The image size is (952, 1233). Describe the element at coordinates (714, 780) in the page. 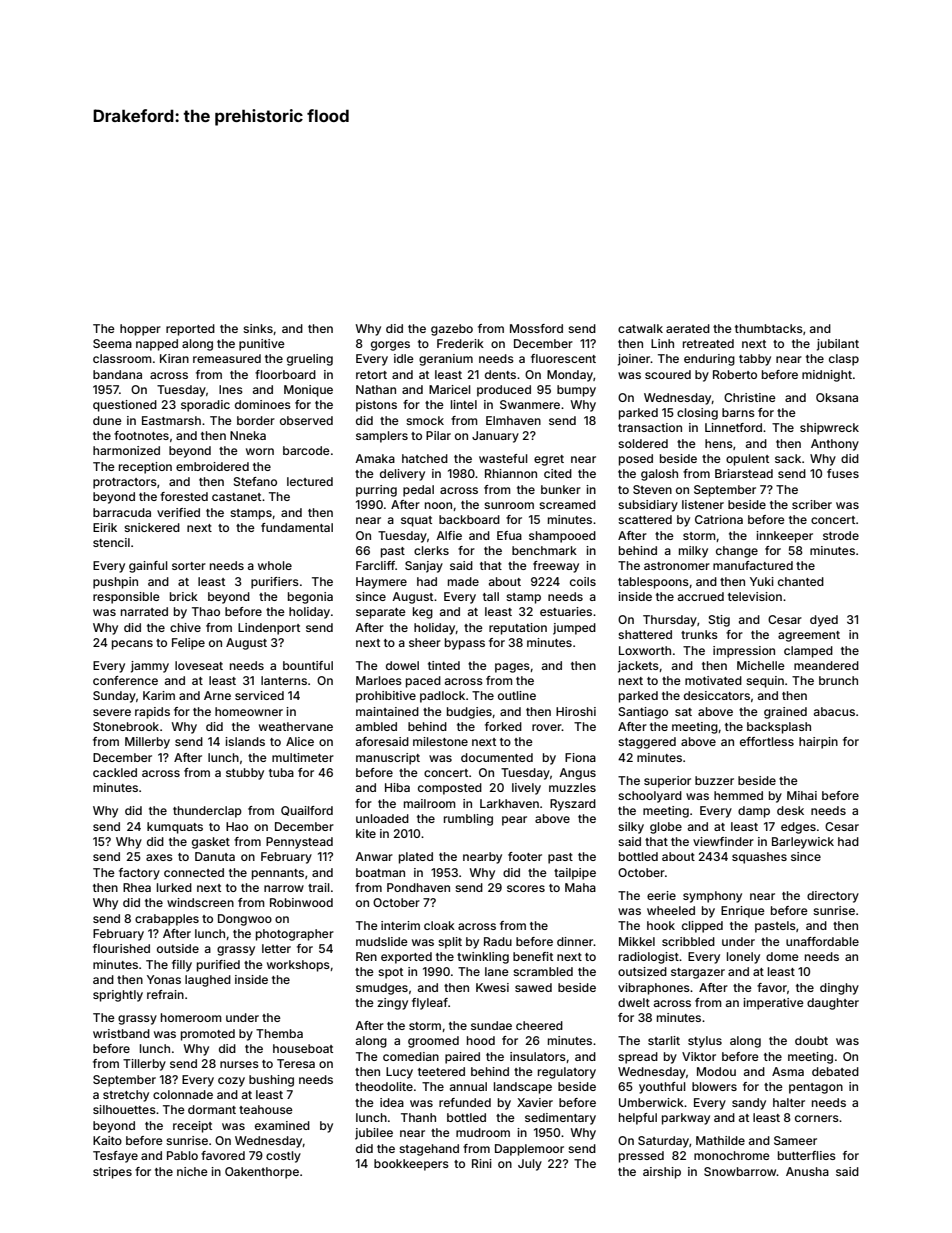

I see `buzzer` at that location.
